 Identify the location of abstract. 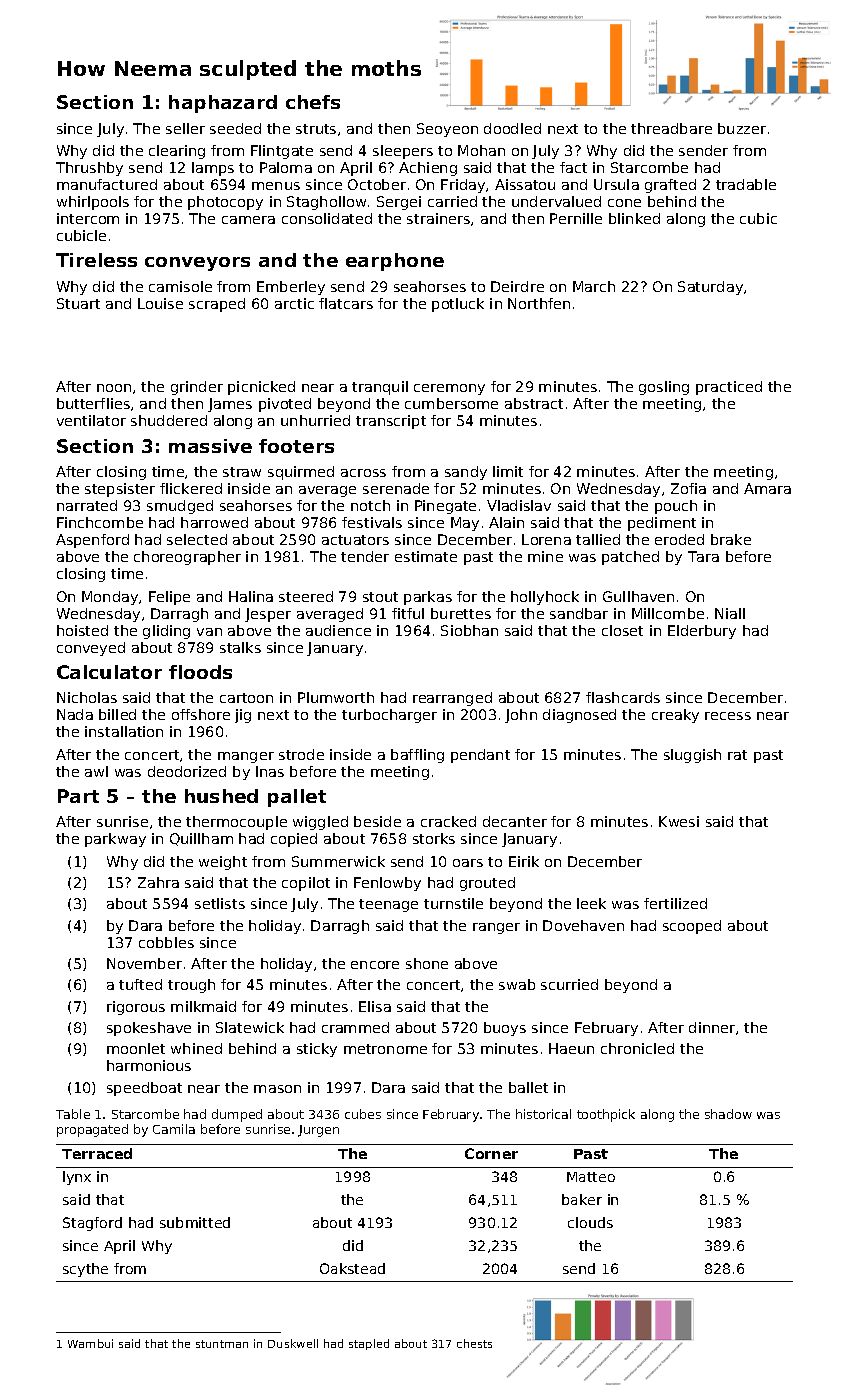
(534, 403).
